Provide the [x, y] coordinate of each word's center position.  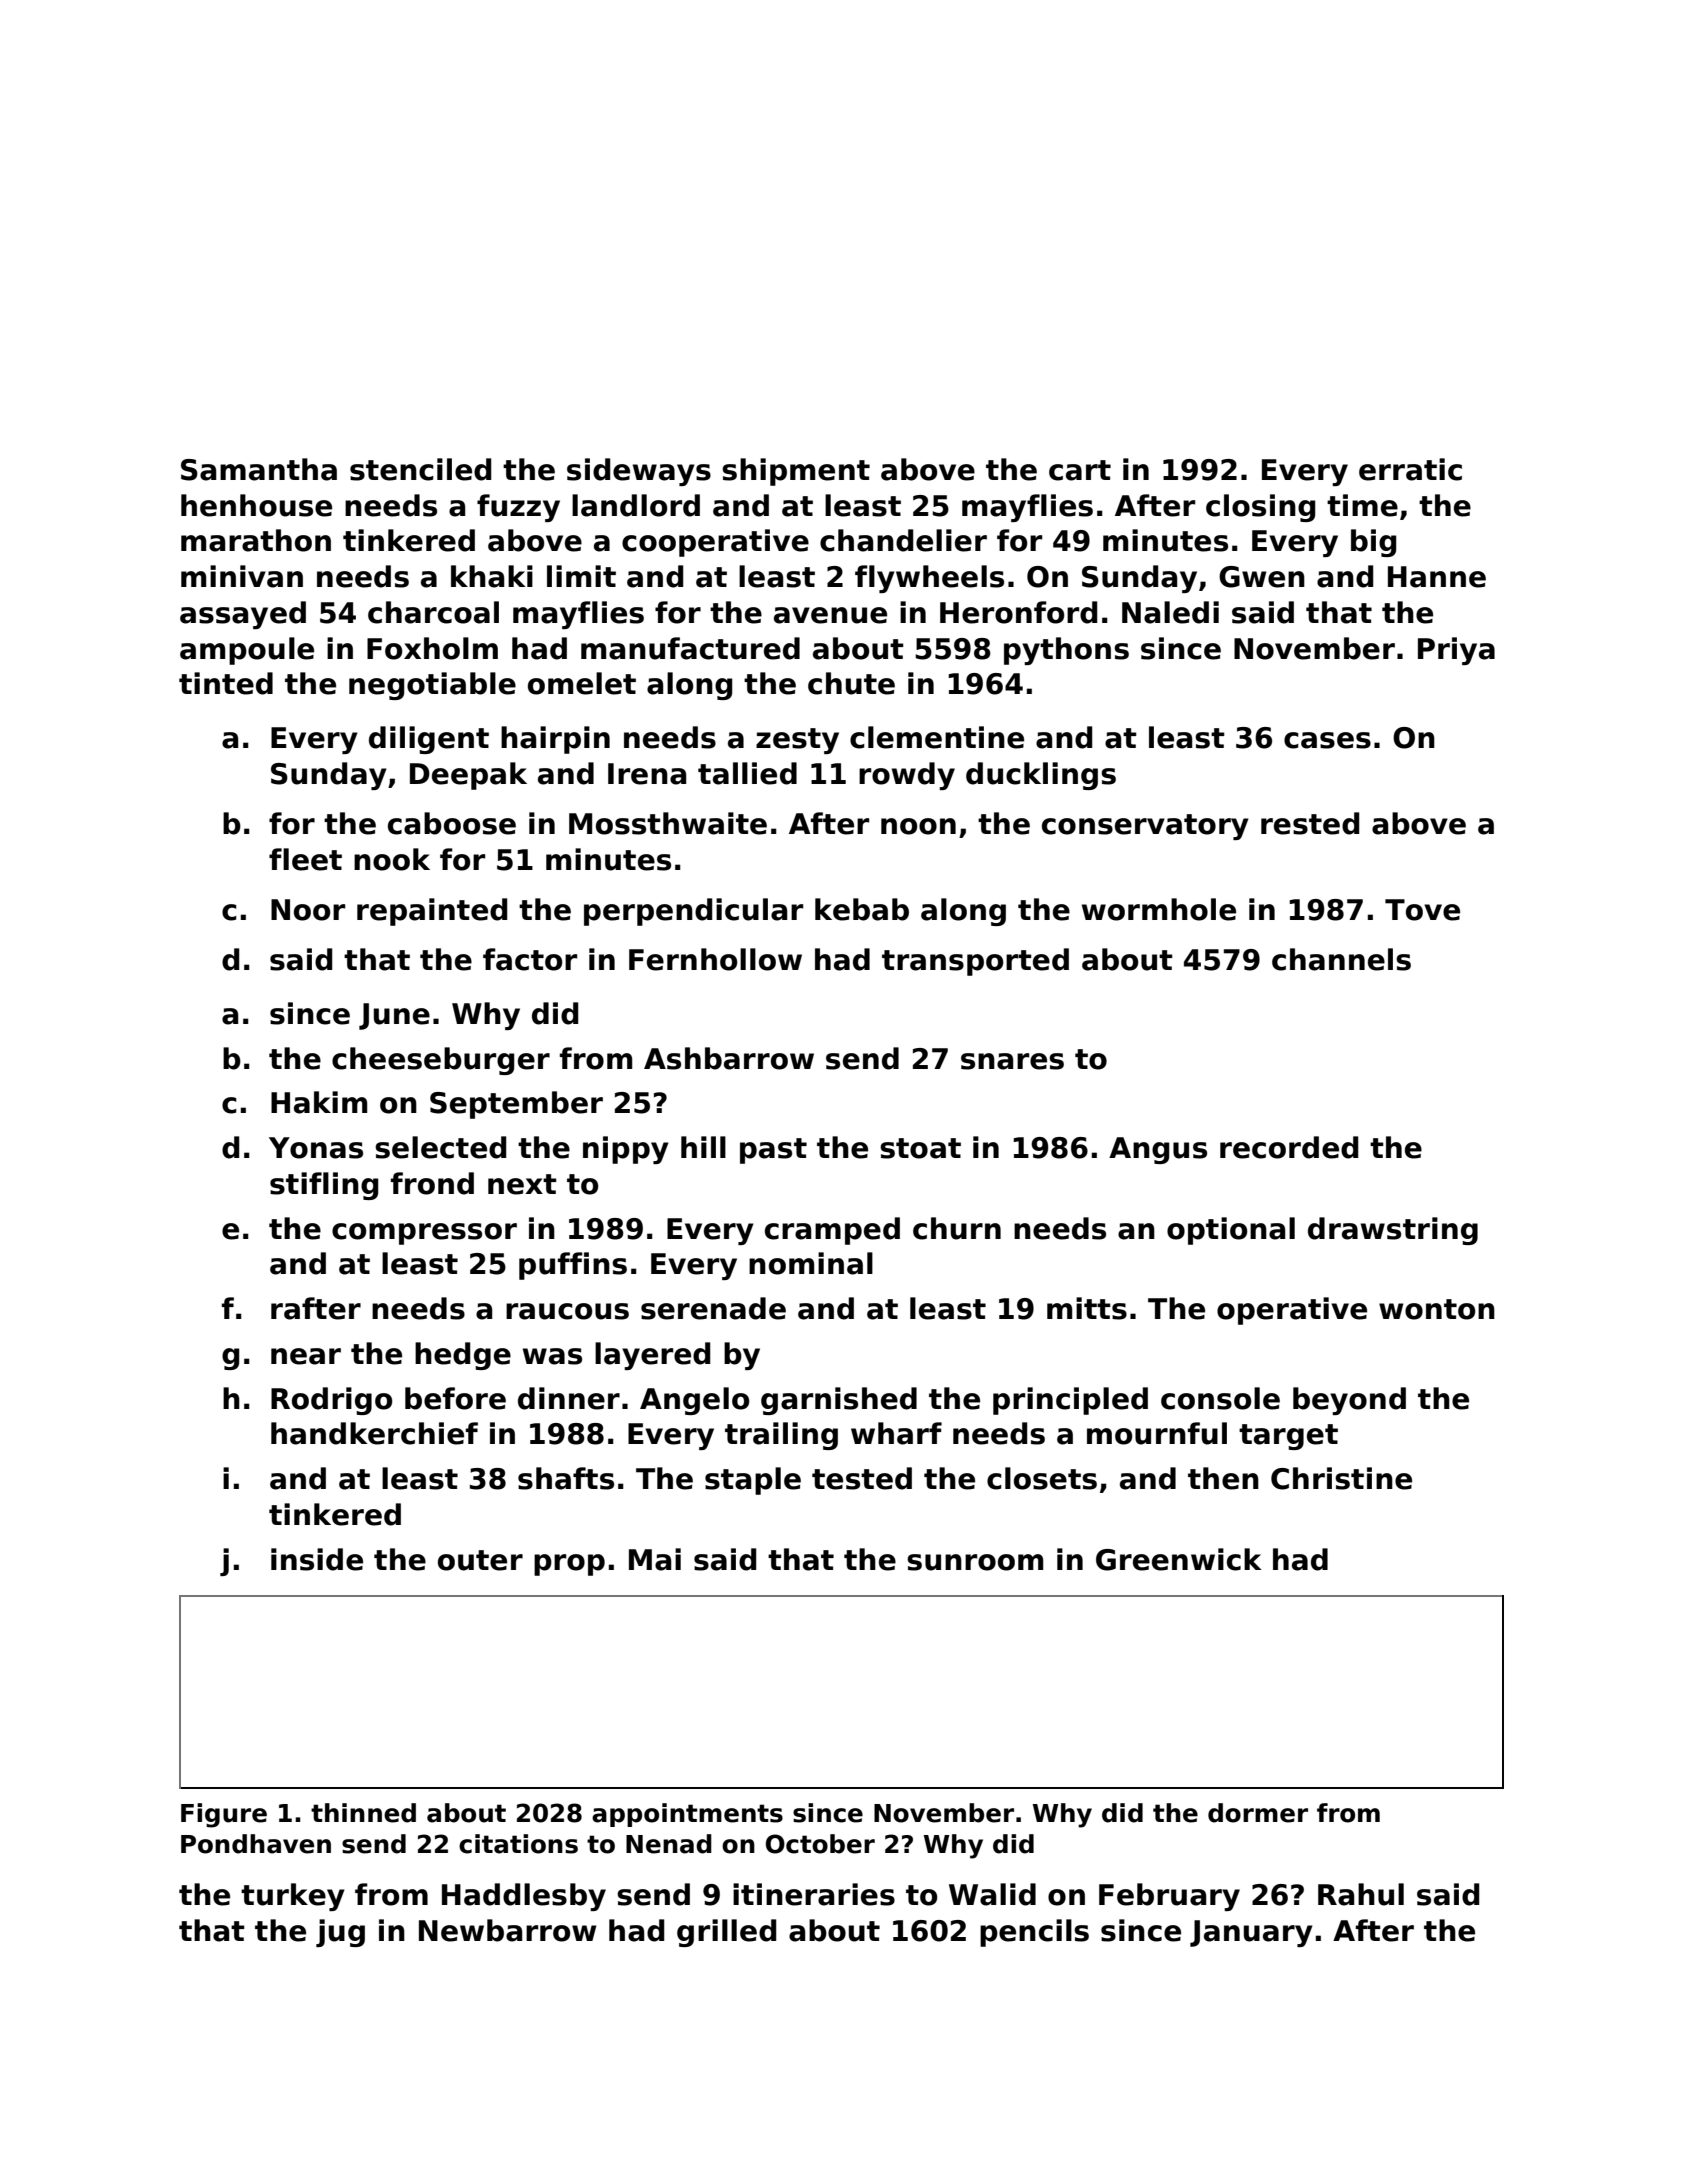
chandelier [903, 540]
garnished [839, 1401]
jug [340, 1933]
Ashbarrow [729, 1058]
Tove [1422, 910]
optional [1231, 1231]
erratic [1410, 469]
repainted [432, 912]
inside [317, 1559]
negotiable [432, 686]
